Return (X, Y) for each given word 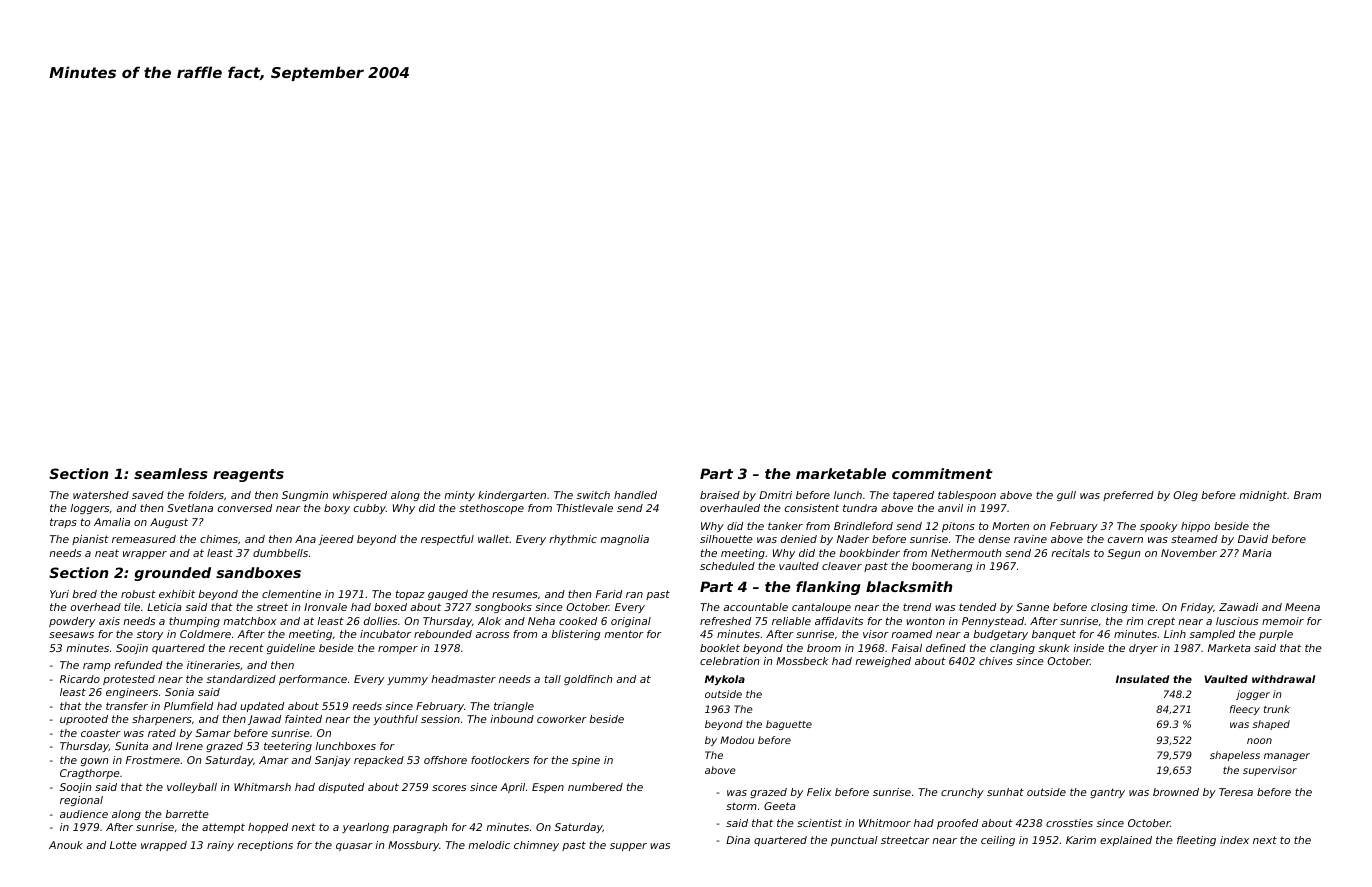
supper (628, 847)
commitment (942, 473)
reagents (248, 475)
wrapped (164, 846)
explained (1126, 841)
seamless (171, 473)
